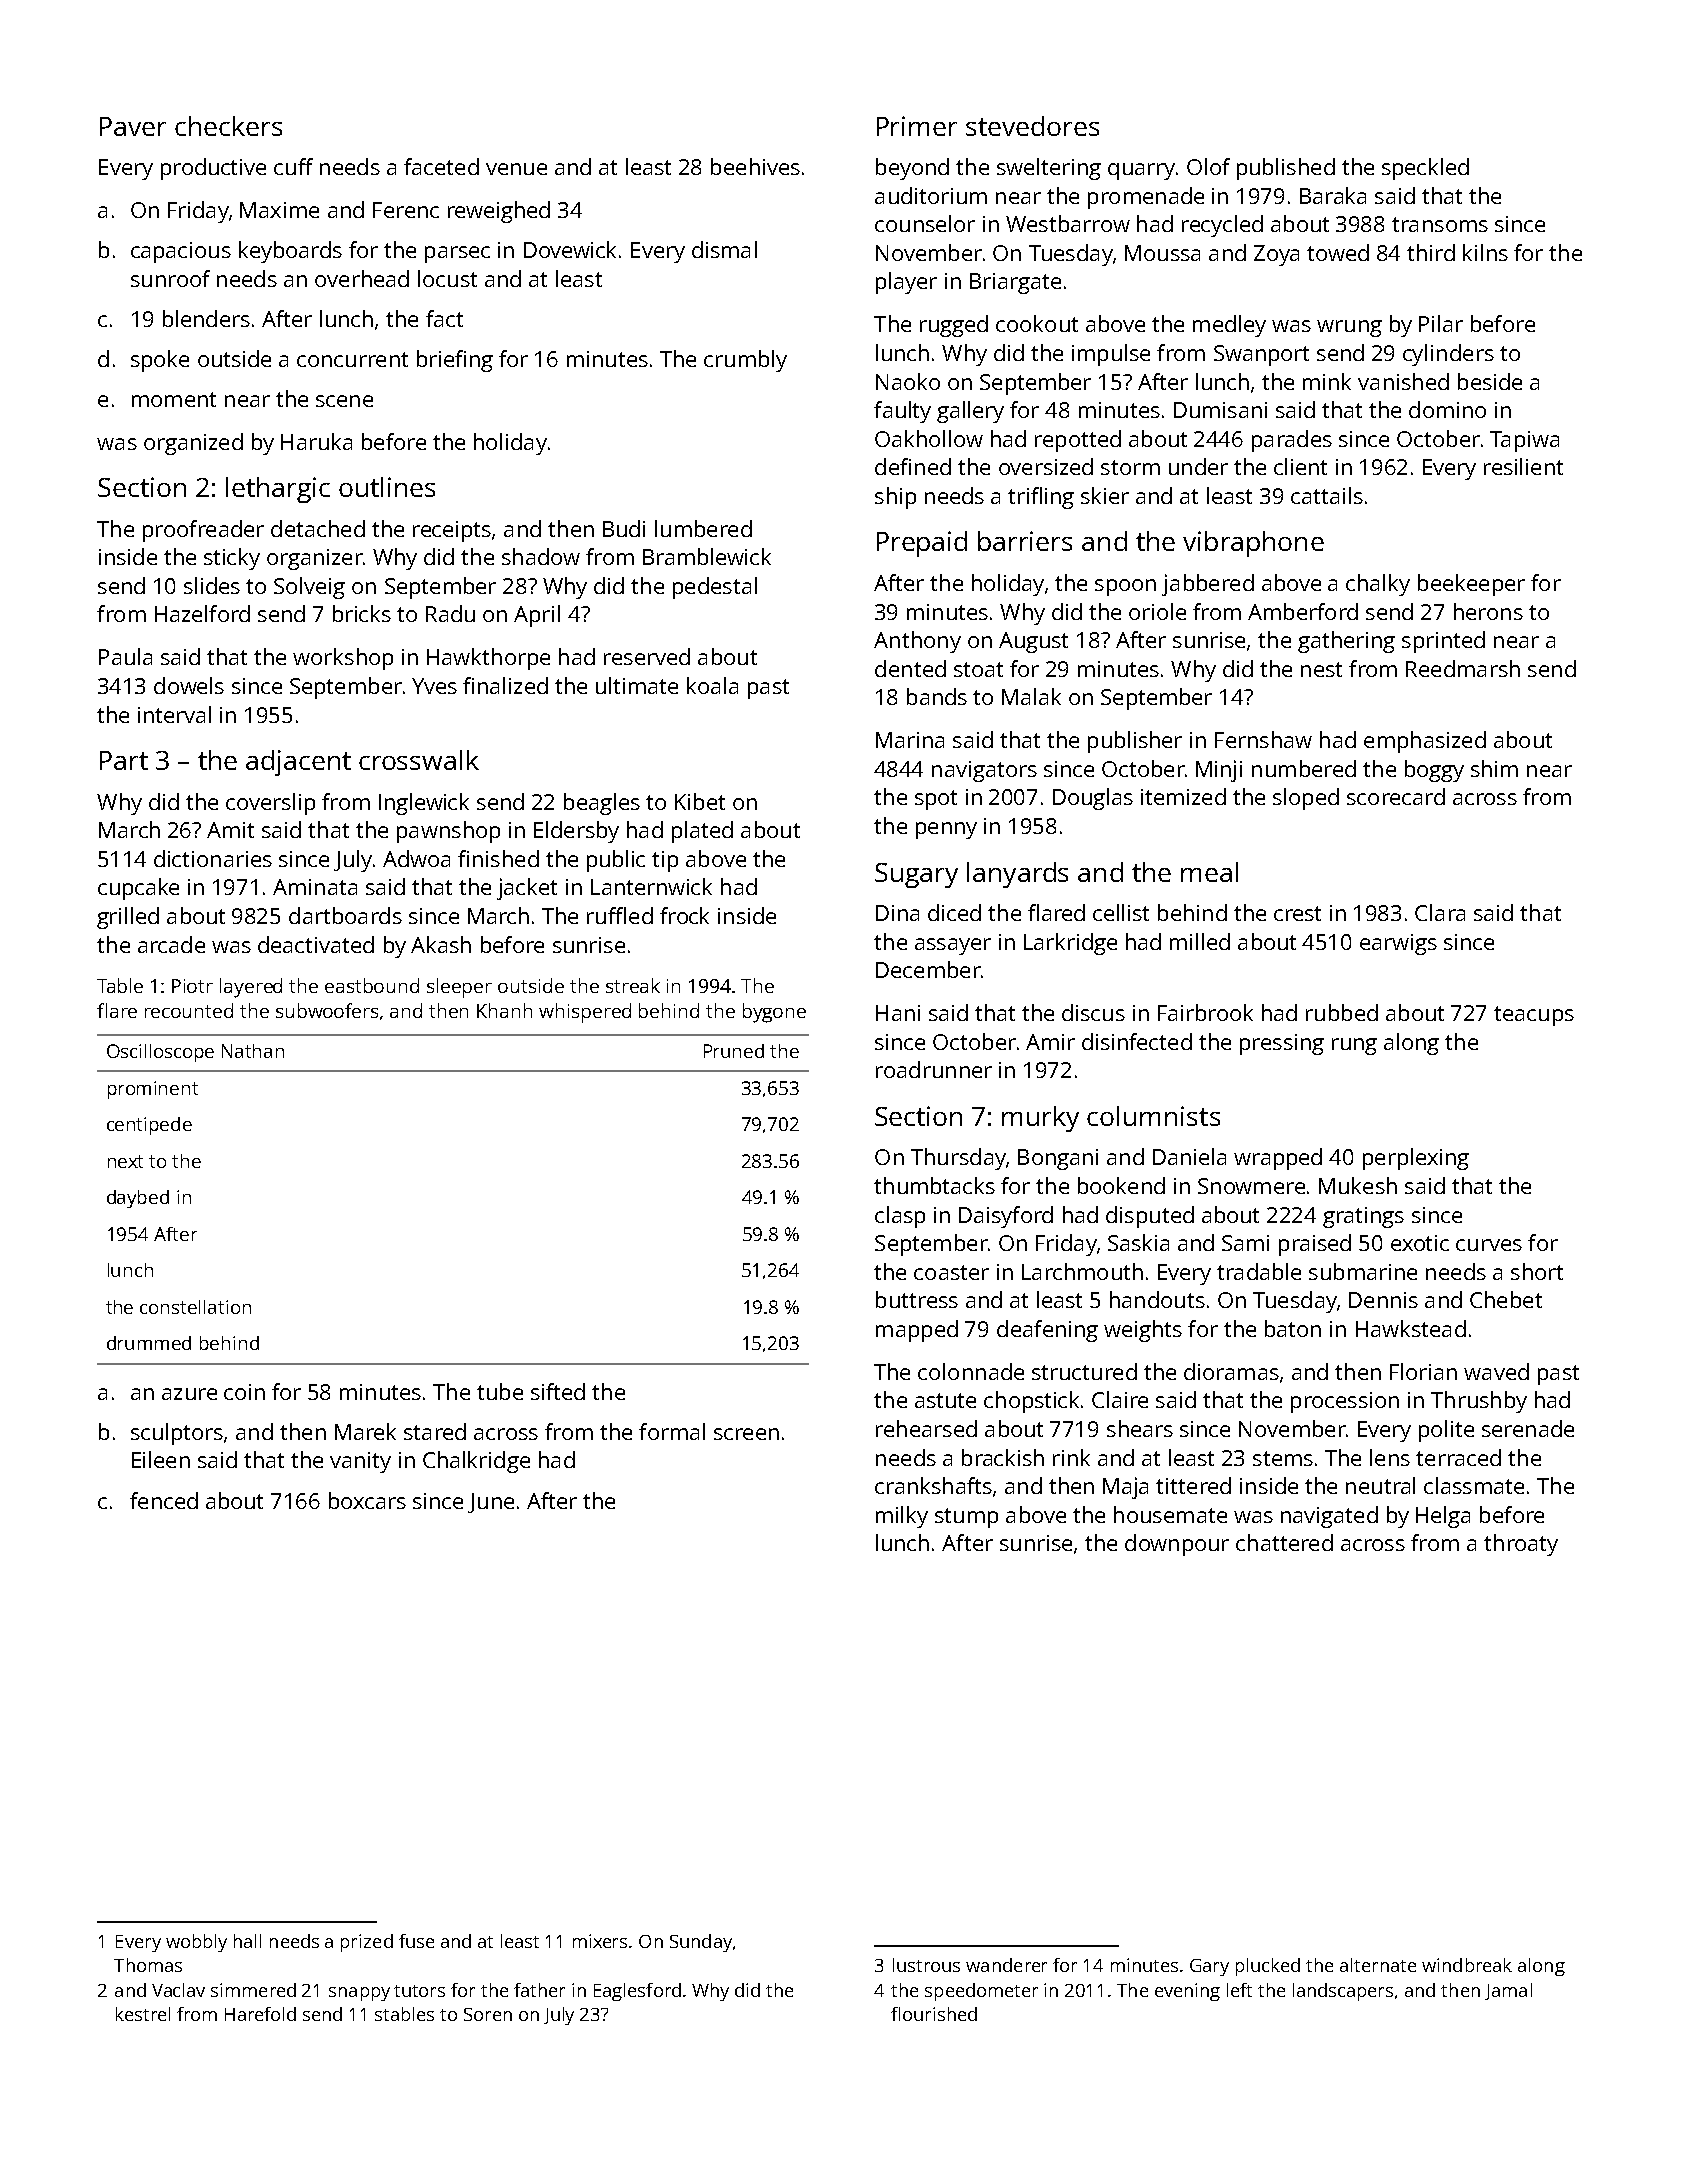 The width and height of the screenshot is (1683, 2178). I want to click on rubbed, so click(1342, 1012).
